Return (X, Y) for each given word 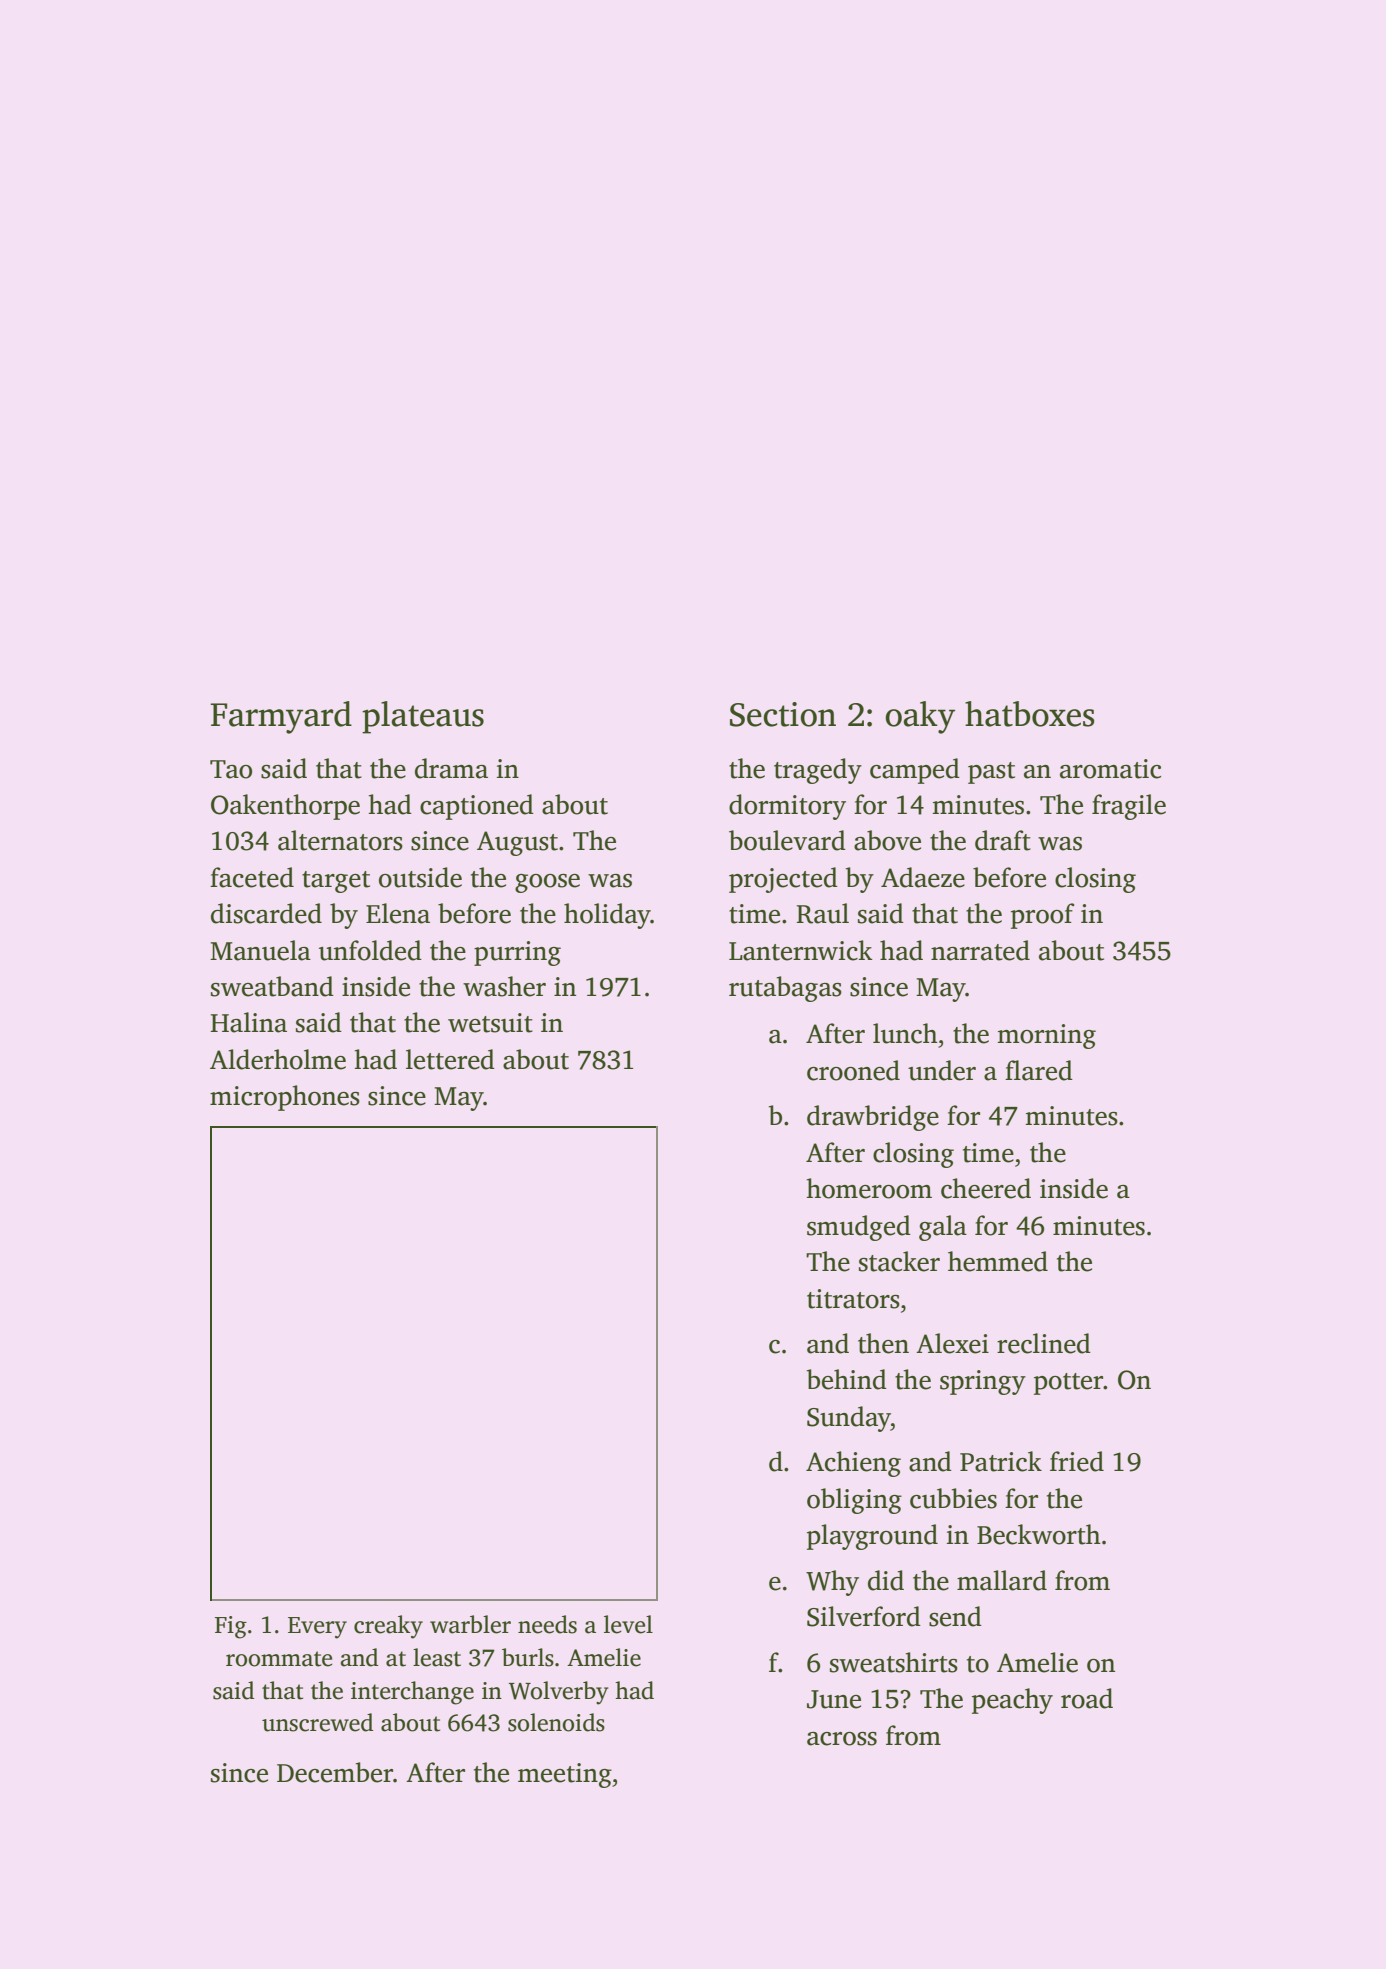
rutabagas (785, 989)
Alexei (952, 1343)
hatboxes (1030, 714)
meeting (565, 1775)
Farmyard (281, 717)
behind (847, 1379)
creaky (388, 1627)
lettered (450, 1059)
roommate (279, 1659)
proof (1042, 916)
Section (783, 714)
